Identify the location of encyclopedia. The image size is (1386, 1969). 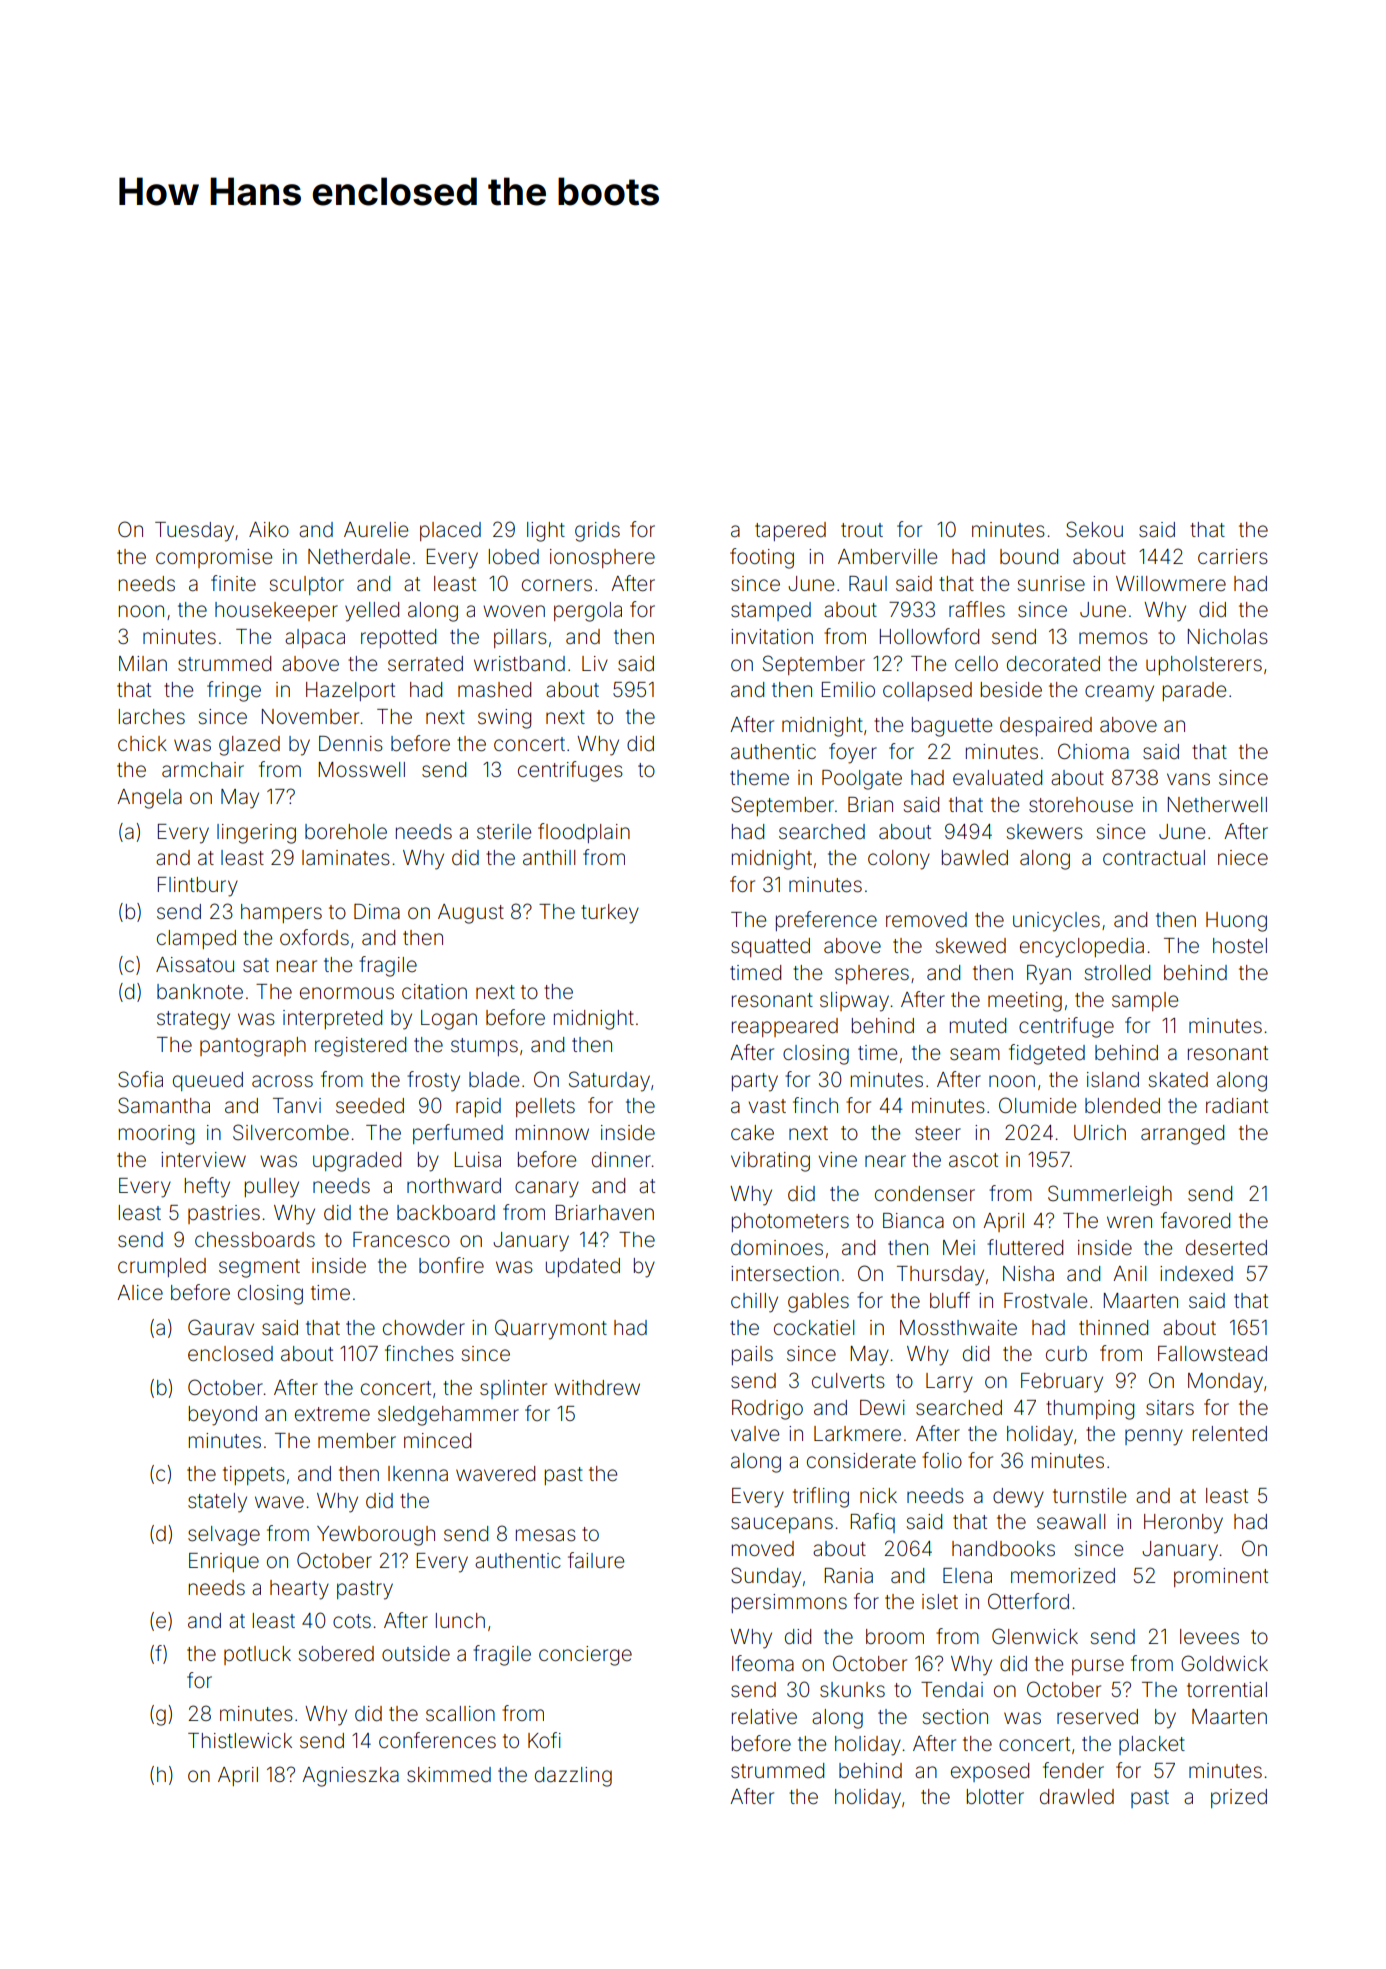
(1082, 948).
